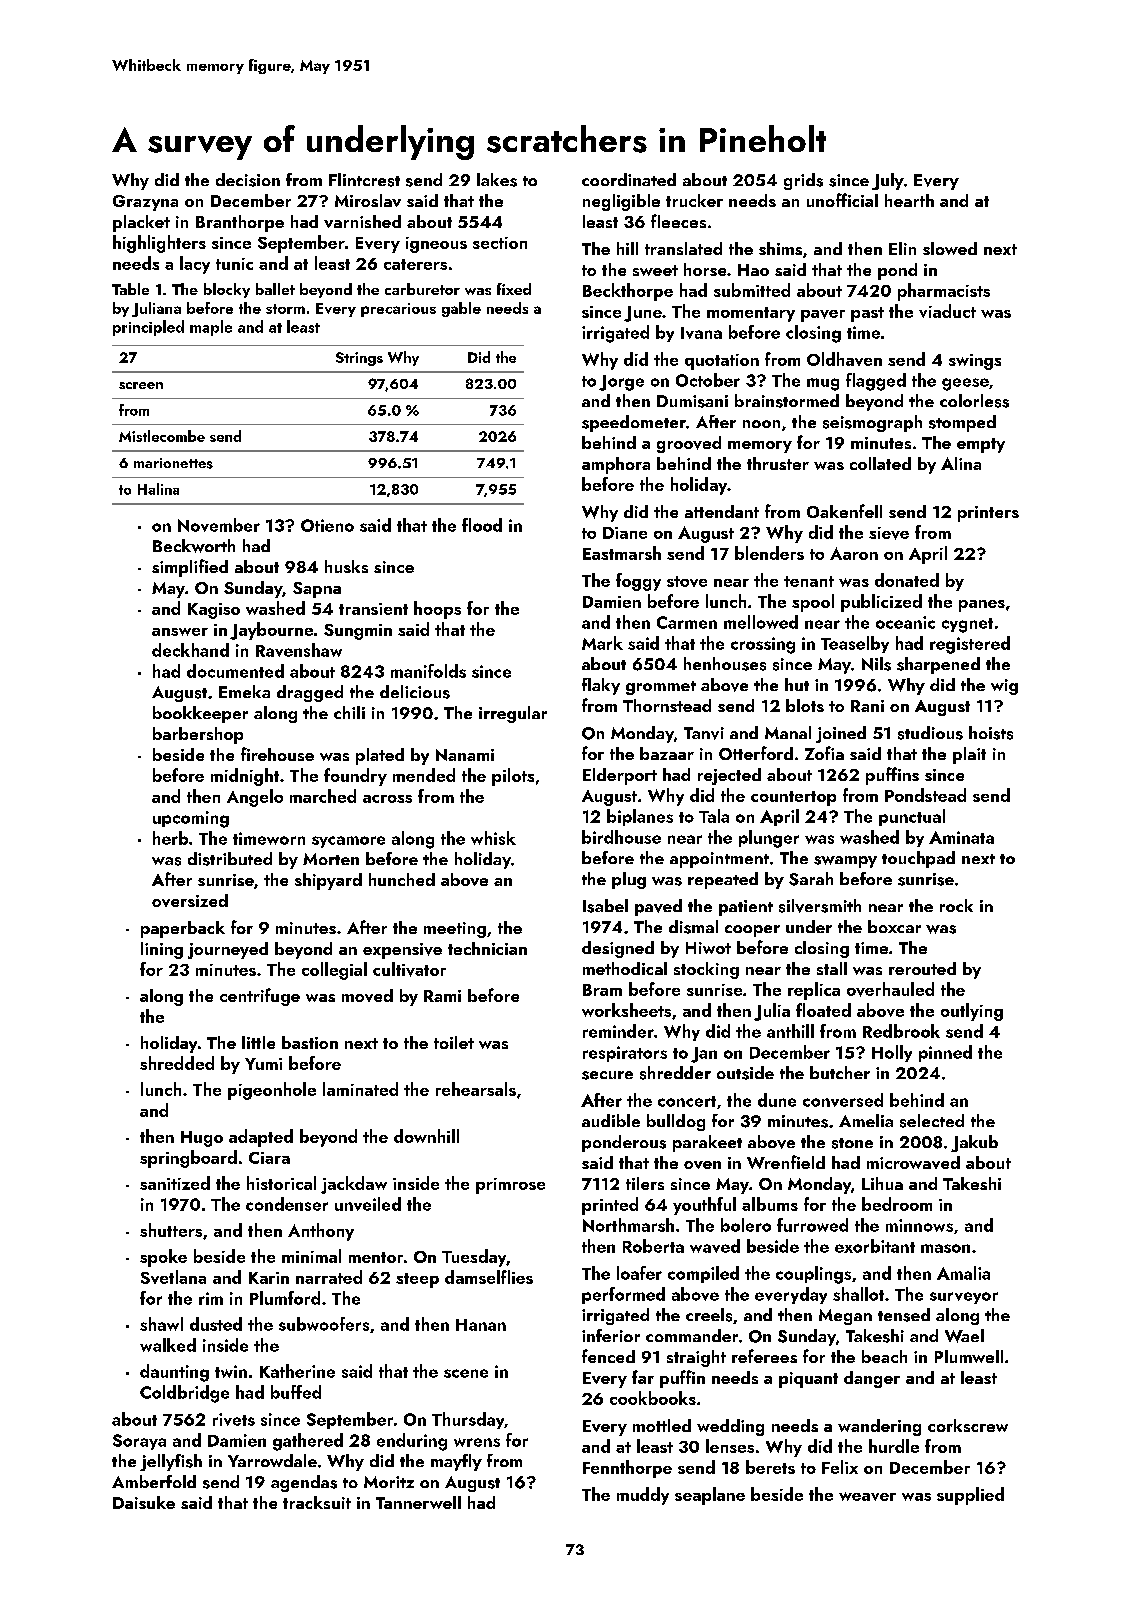 The height and width of the page is (1600, 1131). What do you see at coordinates (972, 1012) in the page?
I see `outlying` at bounding box center [972, 1012].
